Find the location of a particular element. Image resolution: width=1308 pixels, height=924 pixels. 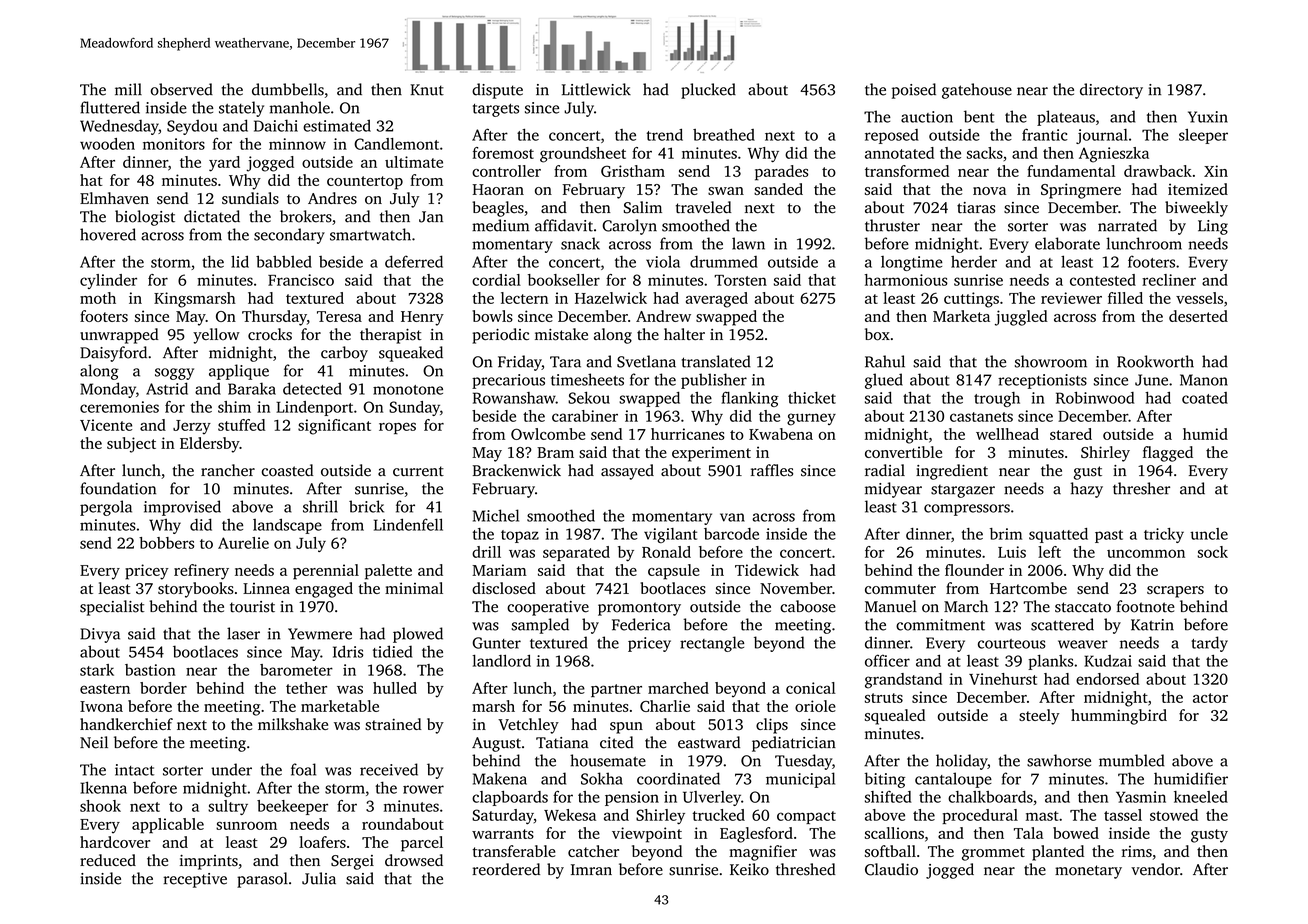

foal is located at coordinates (303, 769).
